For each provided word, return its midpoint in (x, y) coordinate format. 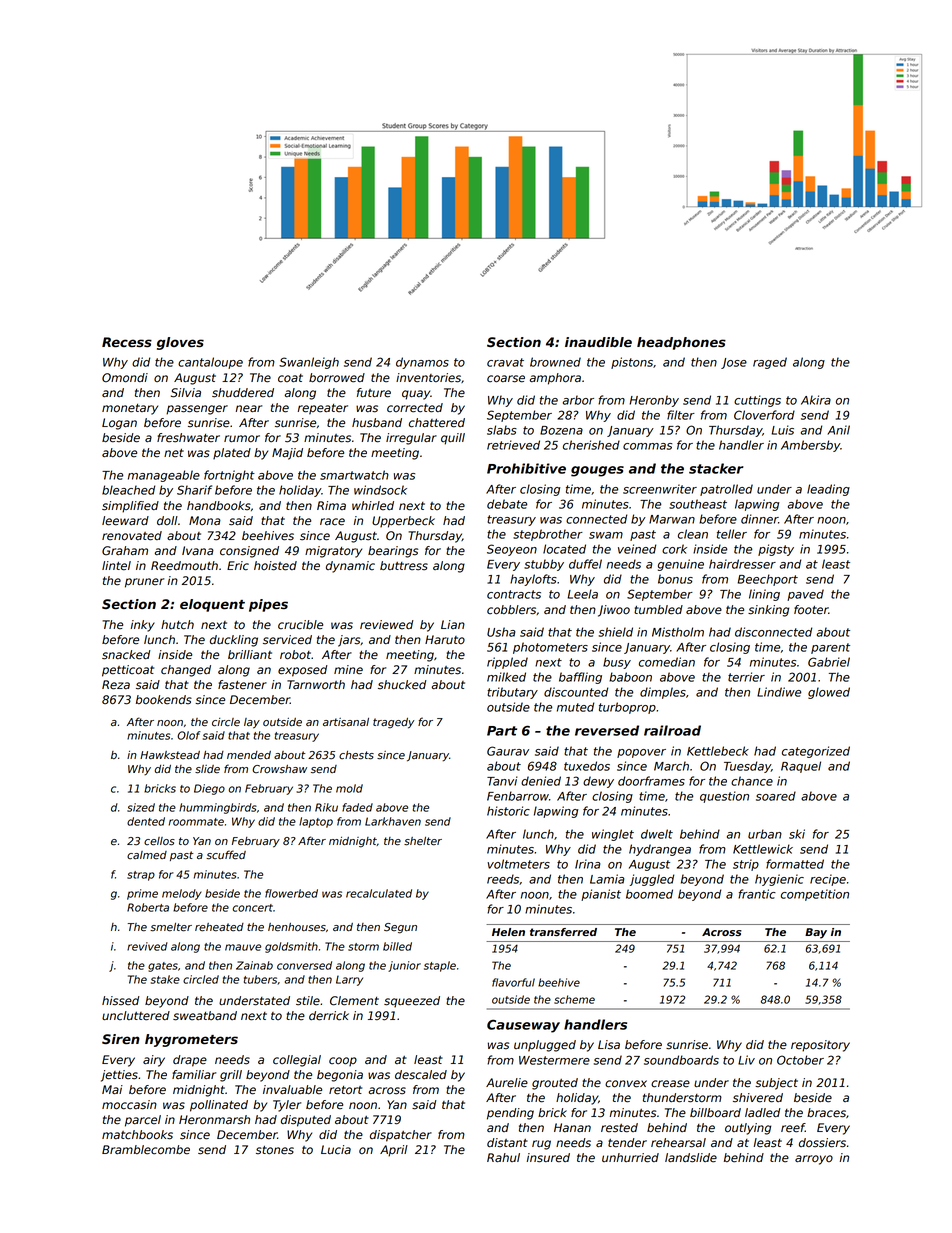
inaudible (598, 342)
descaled (421, 1075)
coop (343, 1061)
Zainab (254, 965)
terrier (746, 677)
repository (820, 1046)
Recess (127, 342)
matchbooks (137, 1135)
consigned (249, 552)
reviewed (386, 625)
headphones (681, 343)
